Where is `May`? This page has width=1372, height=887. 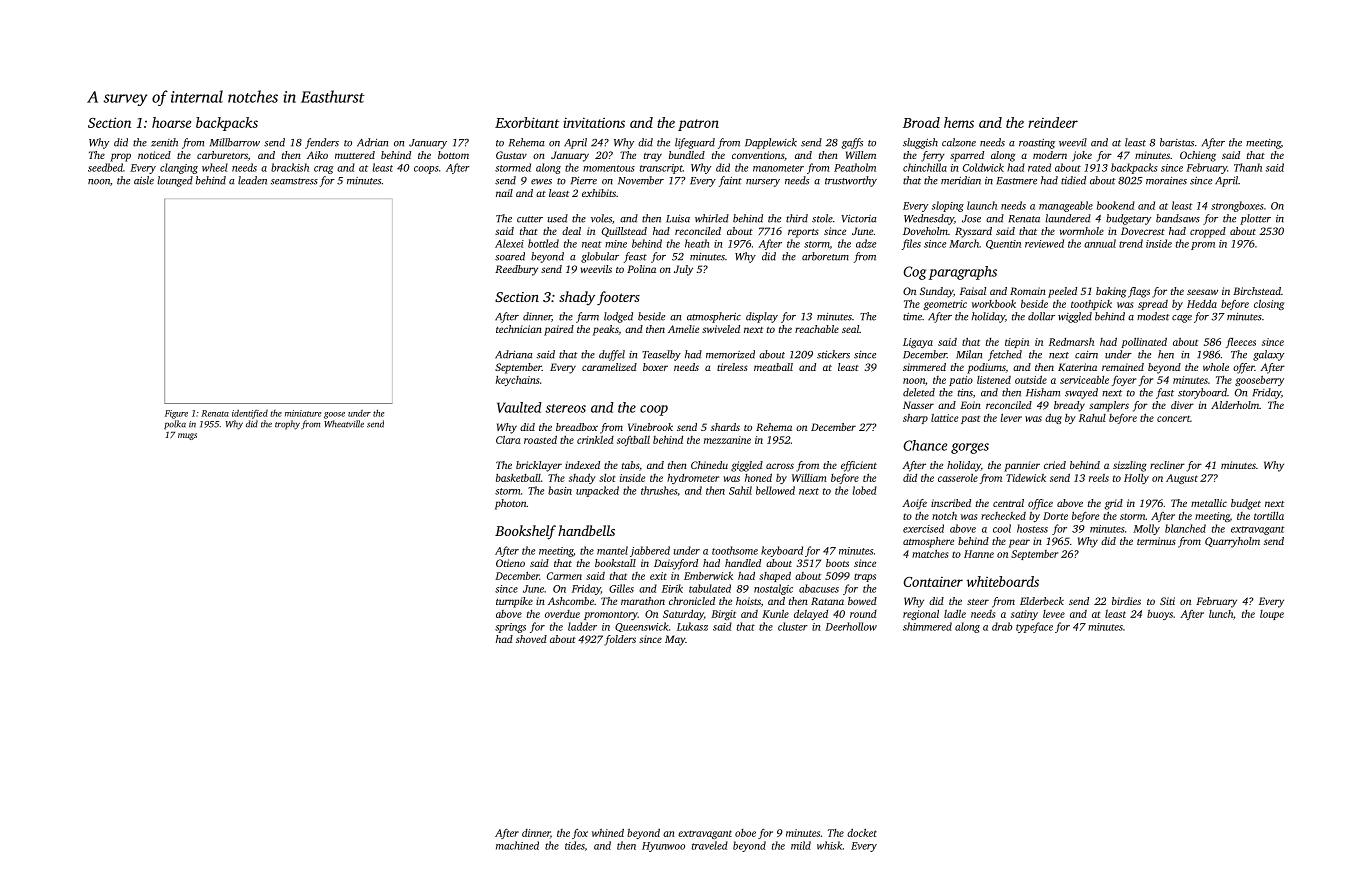 May is located at coordinates (675, 640).
